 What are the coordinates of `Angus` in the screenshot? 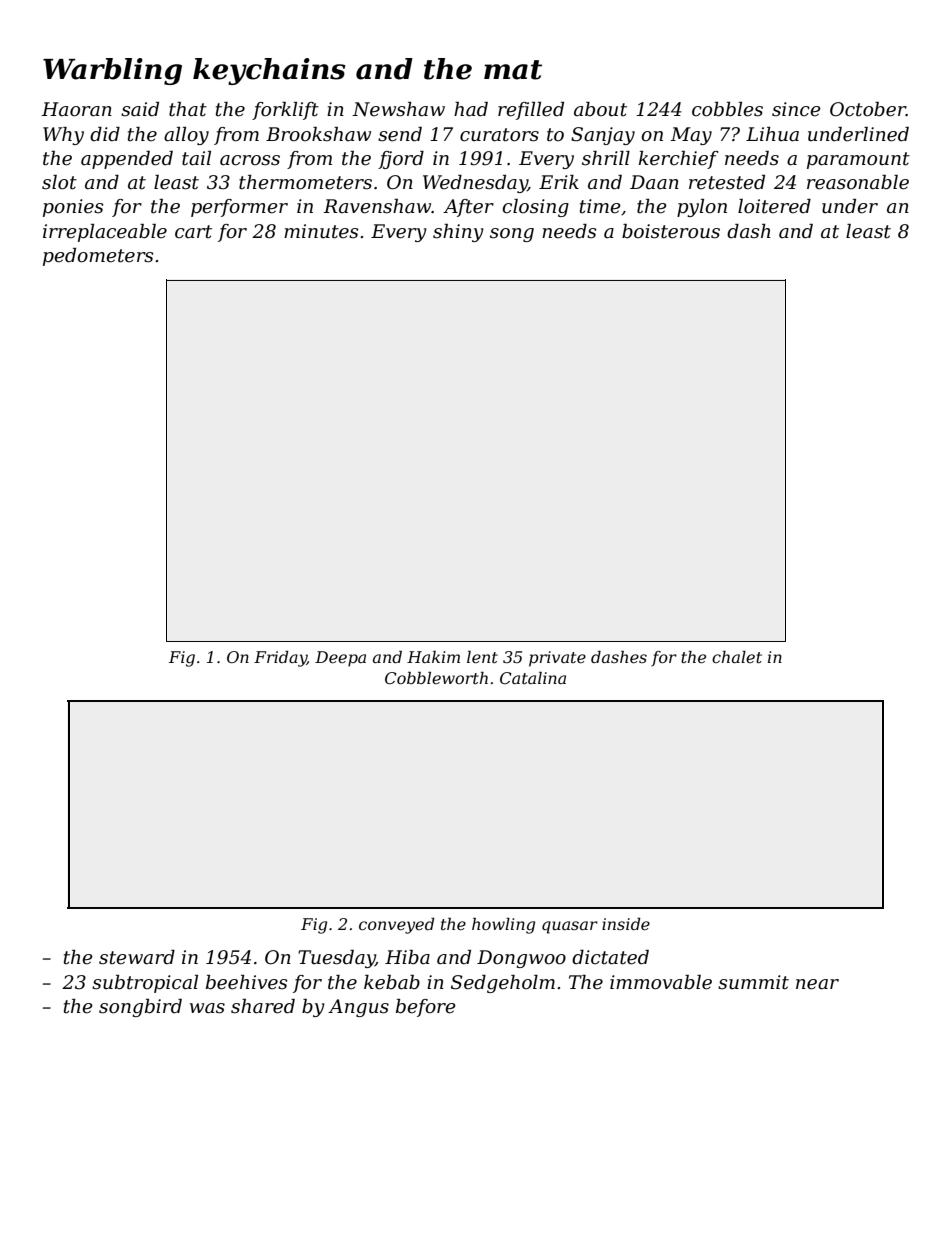 It's located at (358, 1008).
